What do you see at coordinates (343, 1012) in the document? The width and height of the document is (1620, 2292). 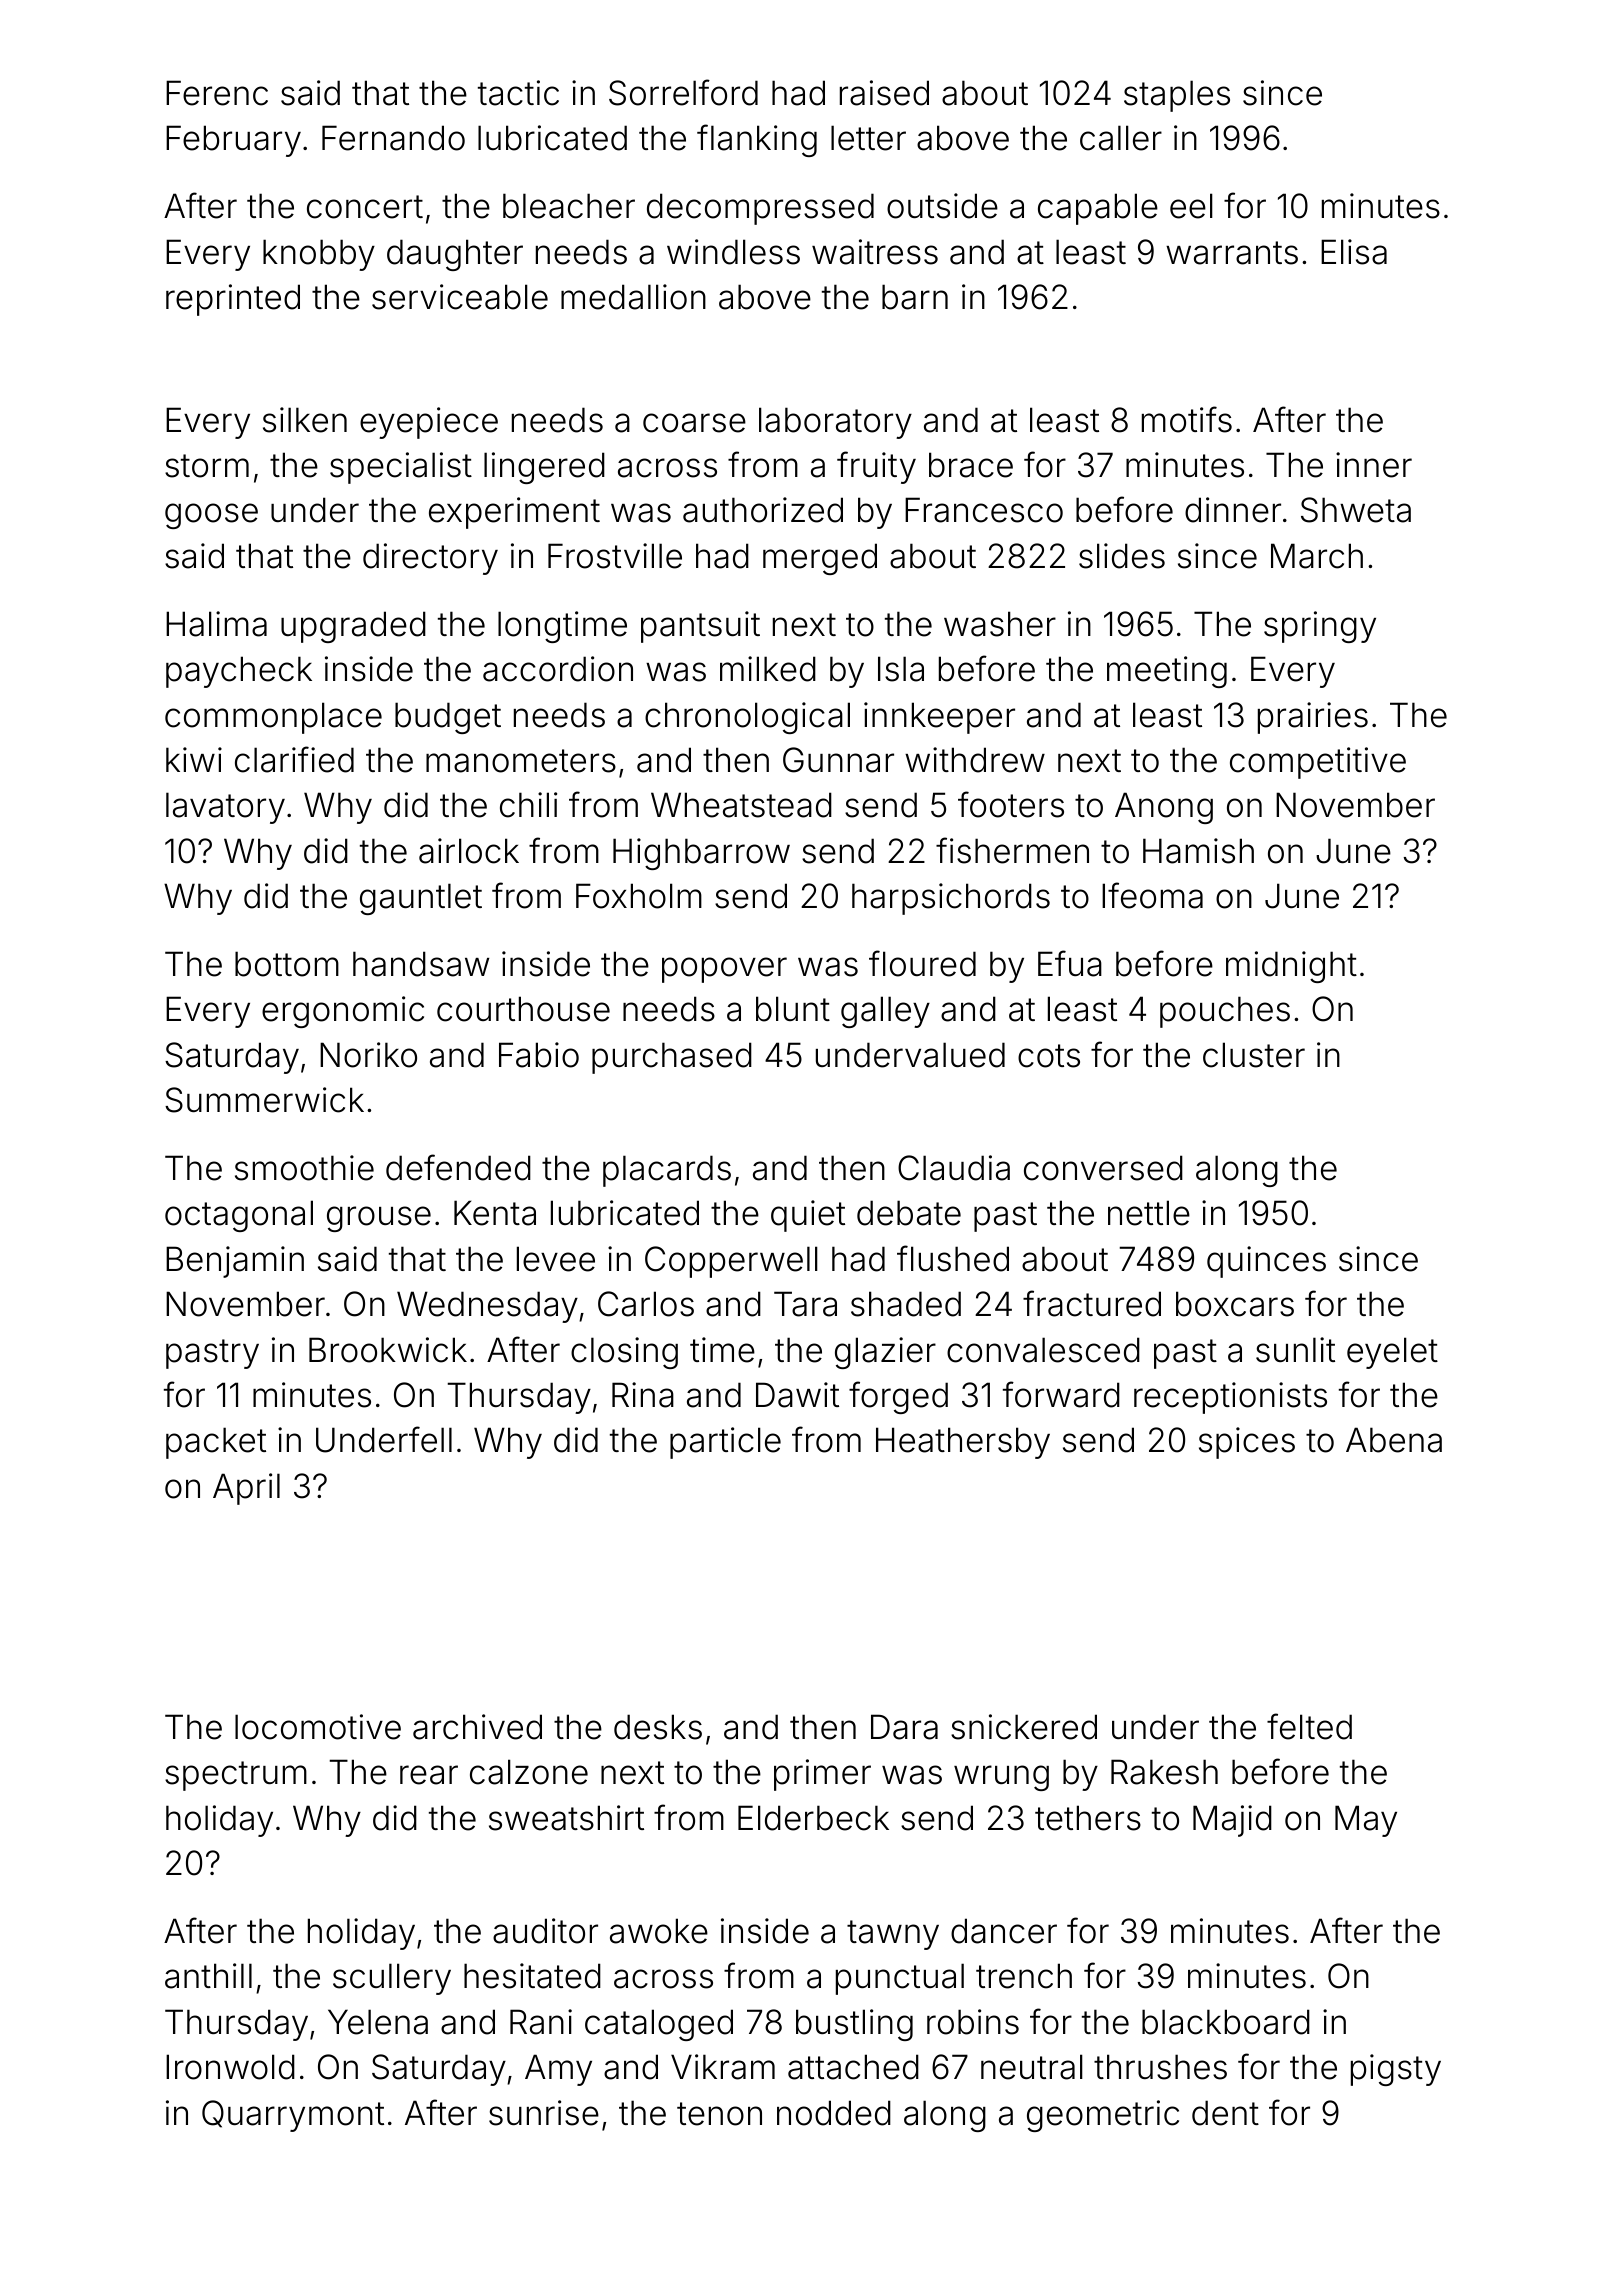 I see `ergonomic` at bounding box center [343, 1012].
